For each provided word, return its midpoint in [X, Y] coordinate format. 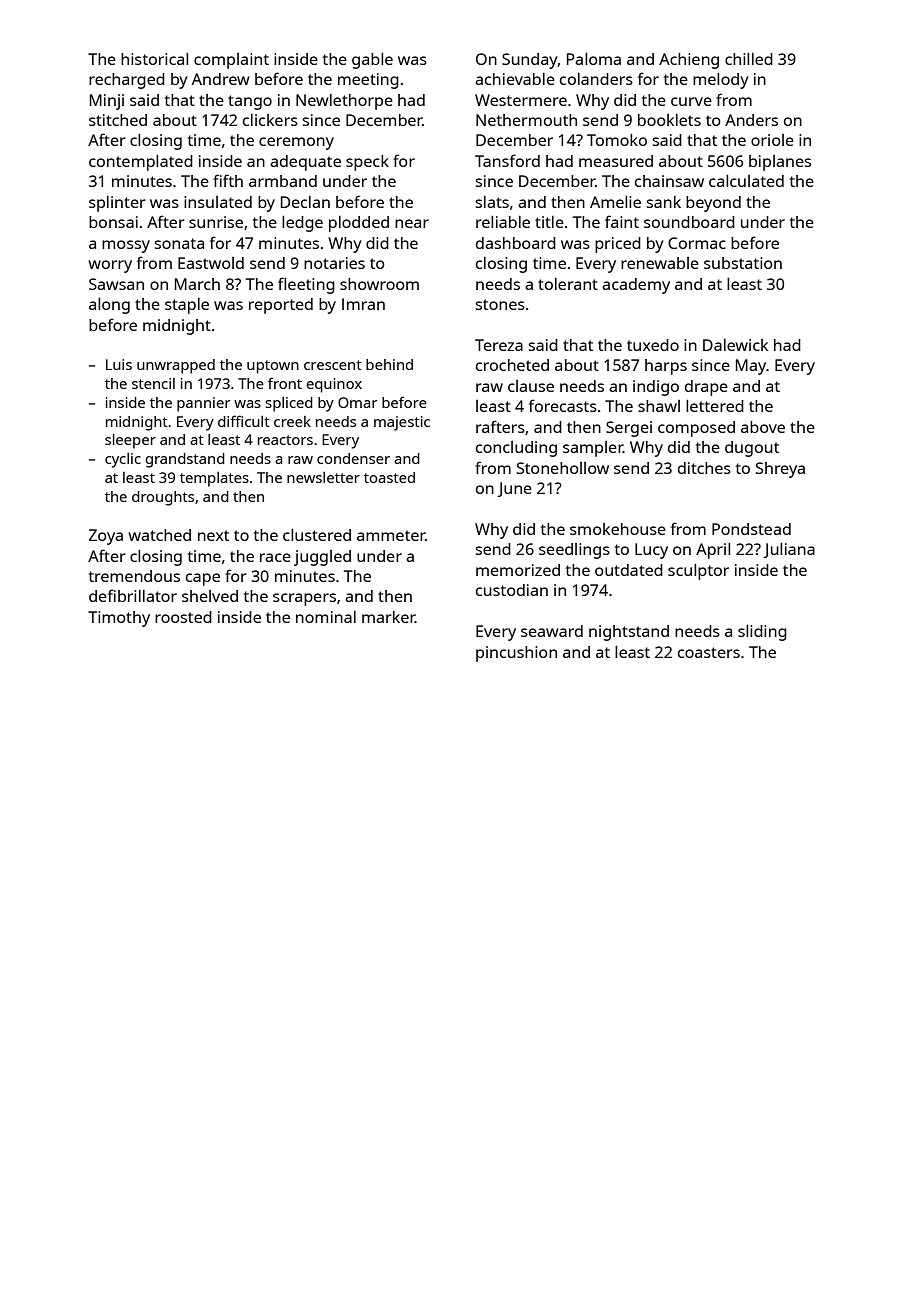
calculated [746, 181]
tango [250, 102]
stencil [153, 383]
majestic [402, 423]
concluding [516, 449]
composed [696, 429]
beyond [713, 204]
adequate [305, 163]
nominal [326, 617]
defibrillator [133, 595]
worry [110, 266]
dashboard [516, 243]
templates [214, 479]
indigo [656, 388]
